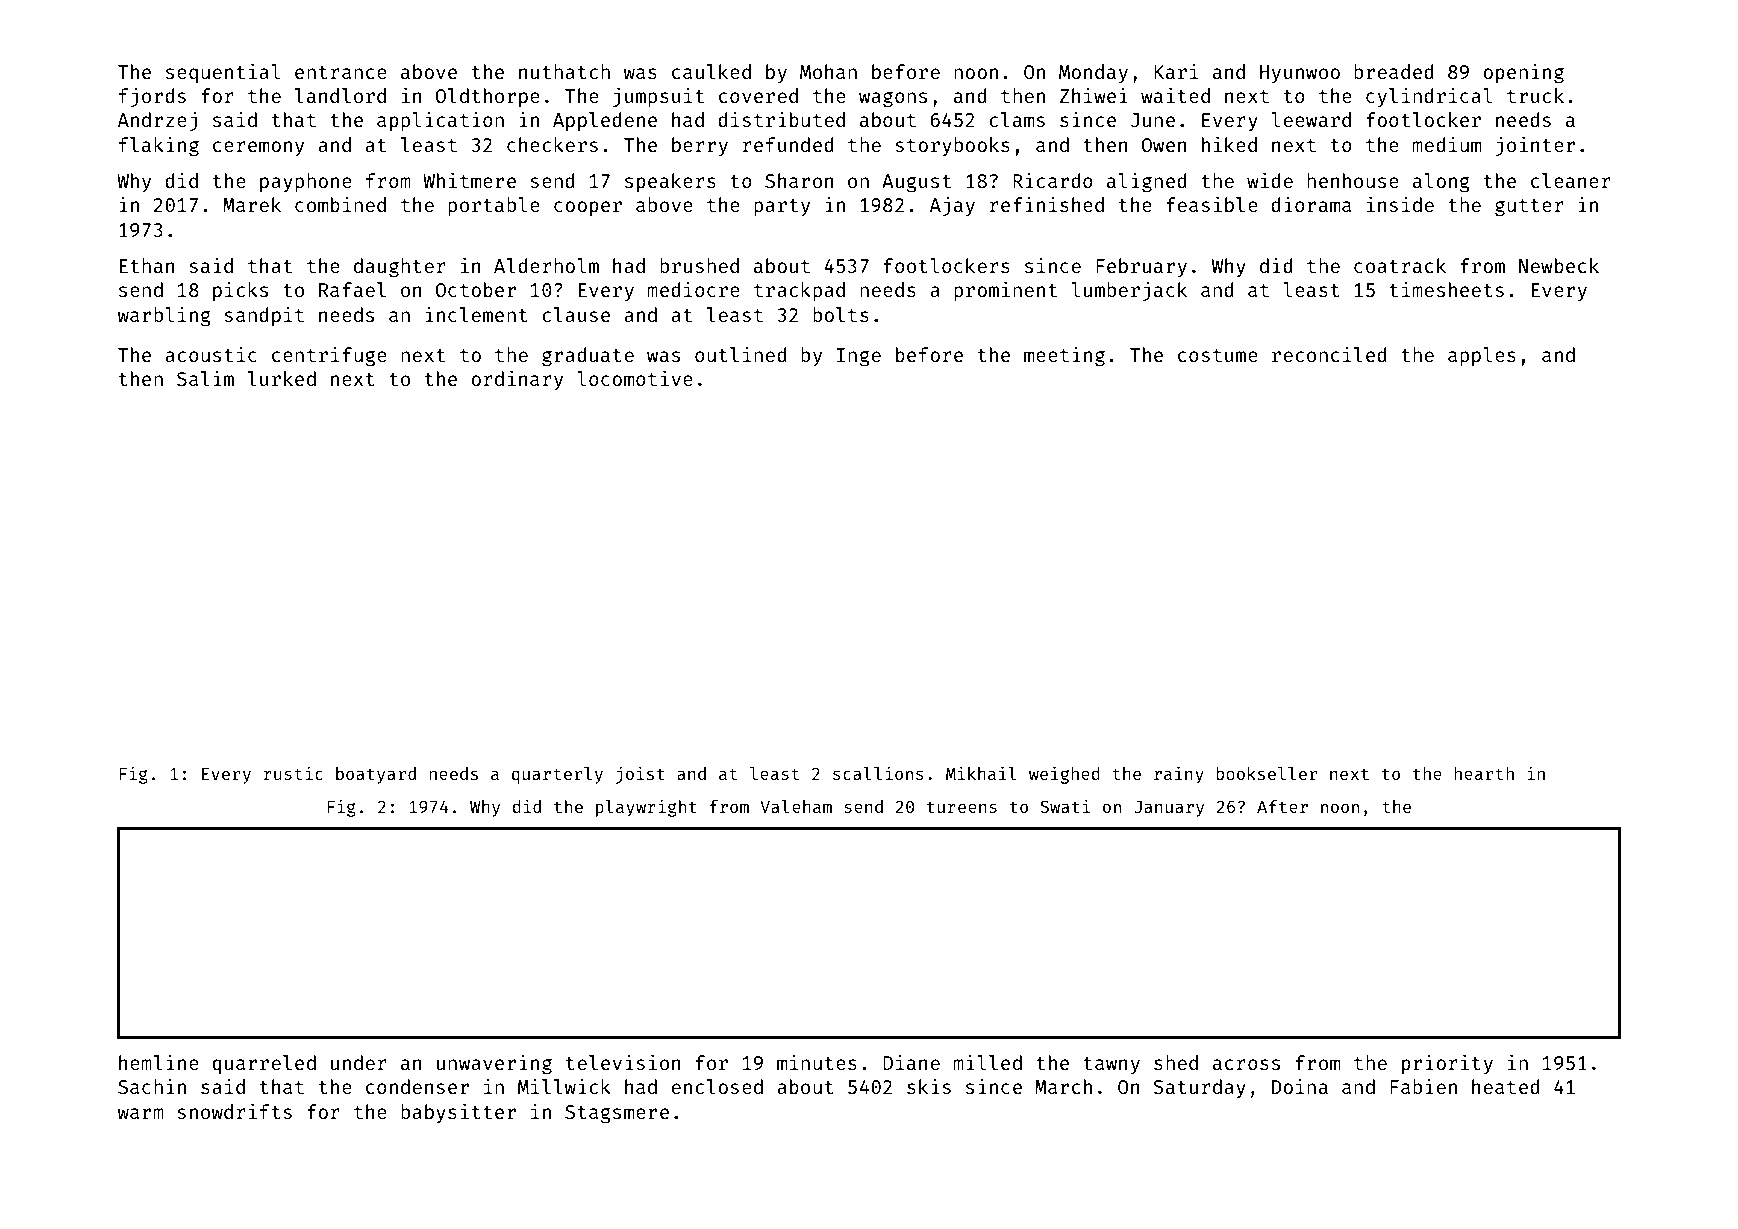  Describe the element at coordinates (458, 1113) in the screenshot. I see `babysitter` at that location.
